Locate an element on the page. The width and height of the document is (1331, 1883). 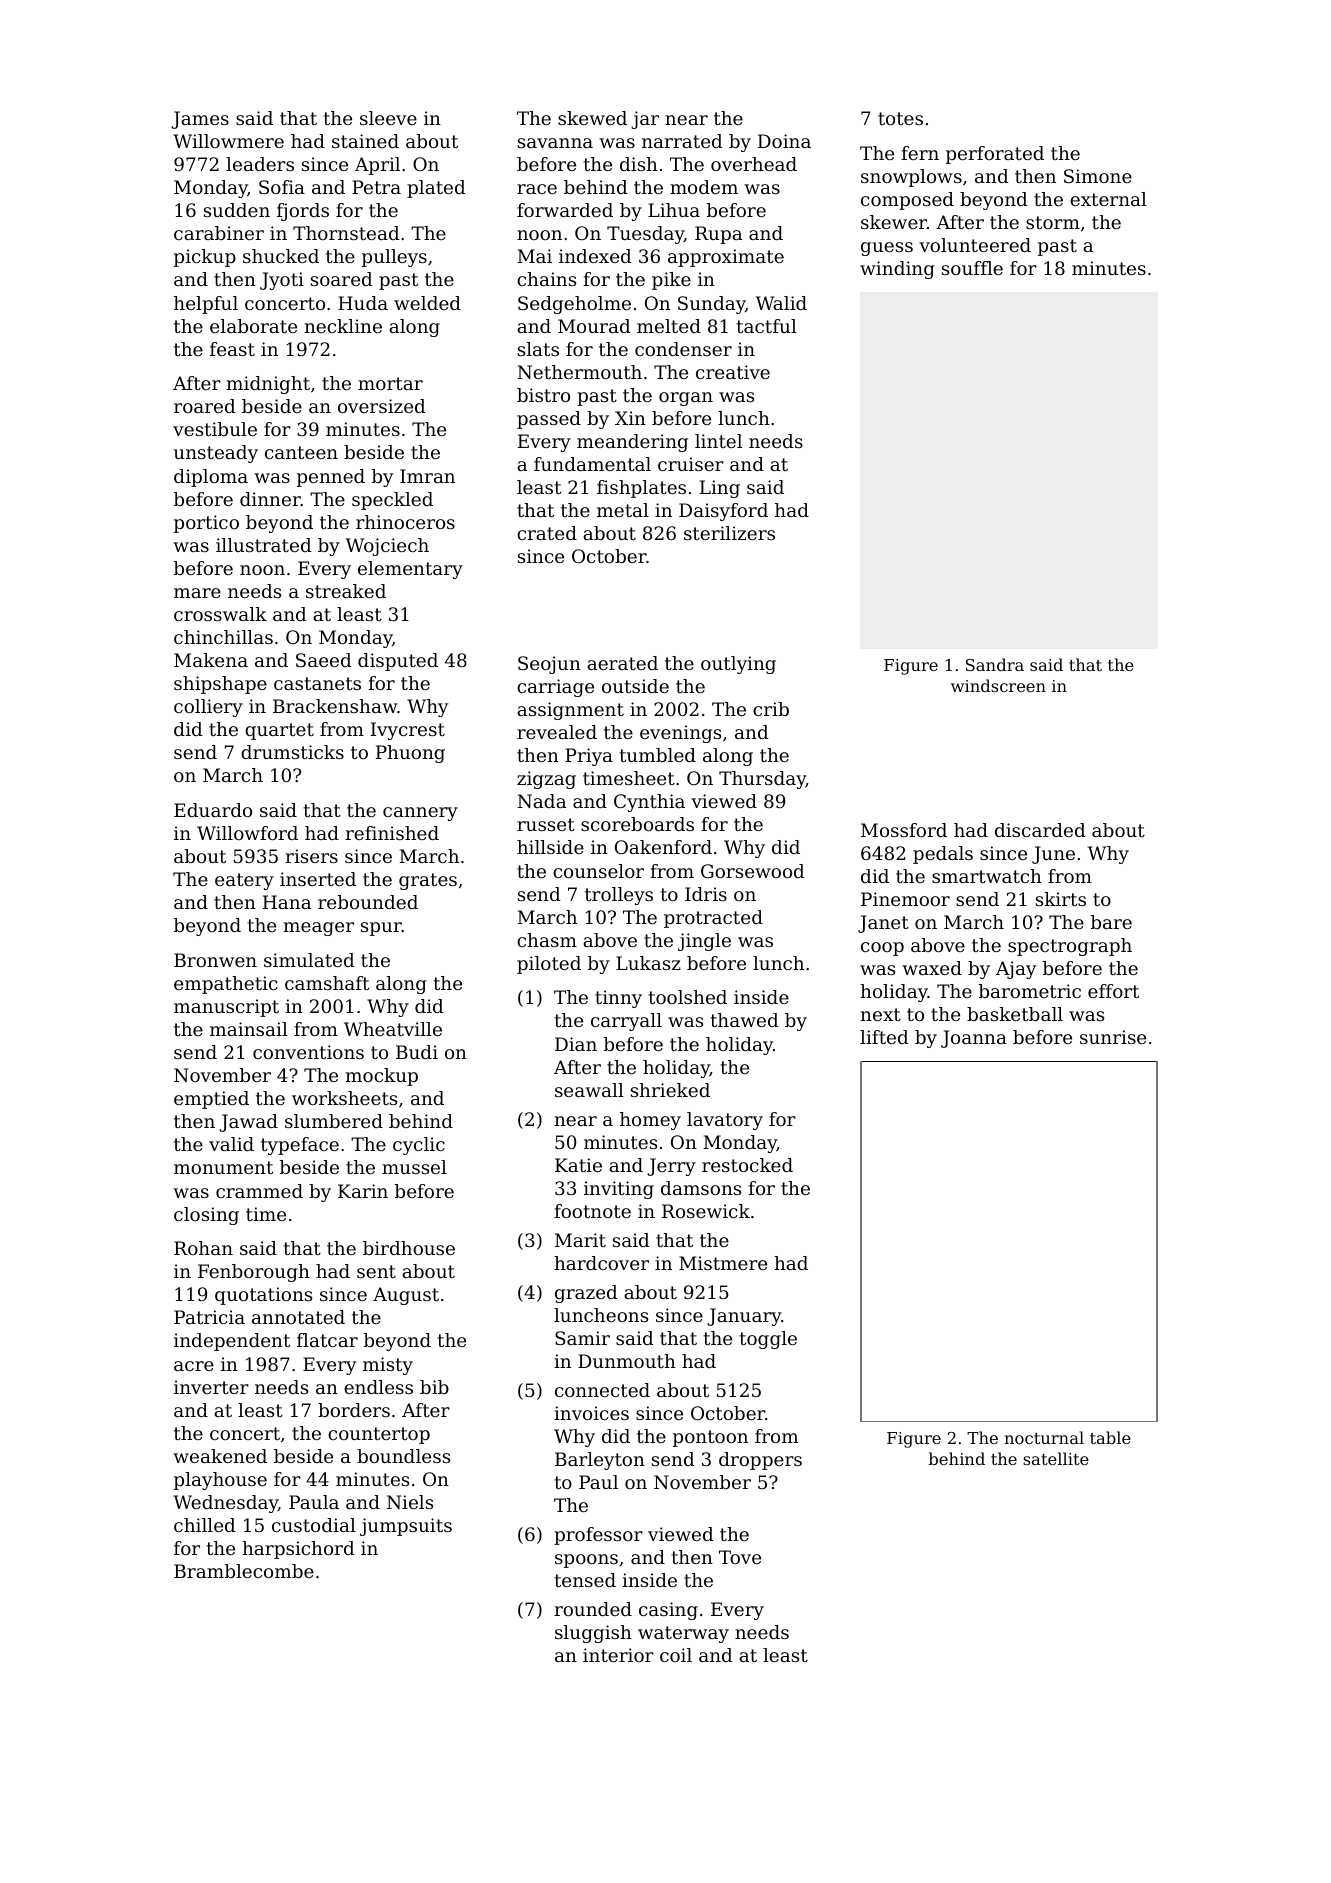
toggle is located at coordinates (768, 1340).
